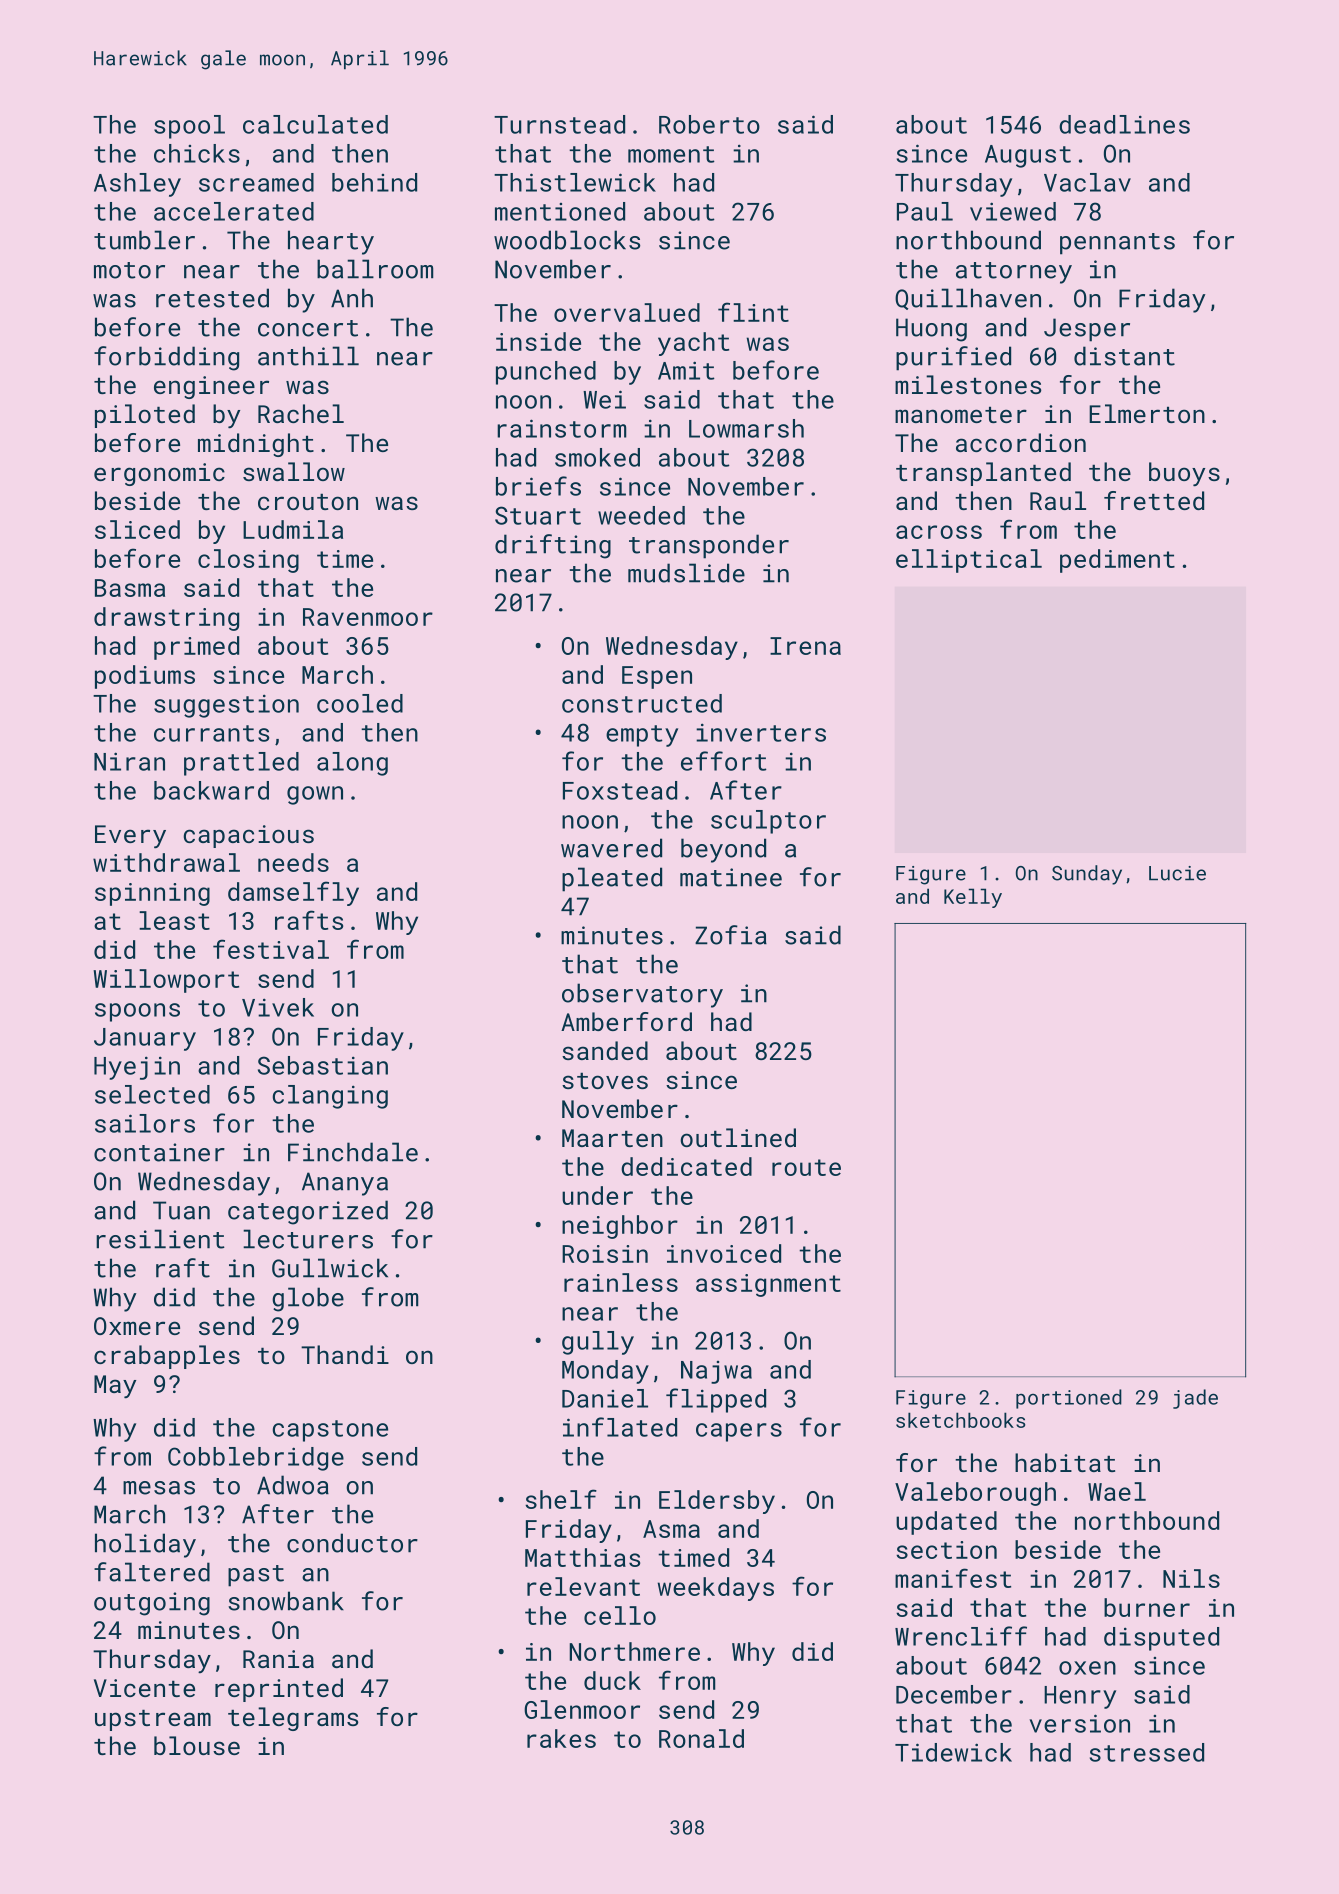 This page has height=1894, width=1339. What do you see at coordinates (1124, 124) in the page?
I see `deadlines` at bounding box center [1124, 124].
